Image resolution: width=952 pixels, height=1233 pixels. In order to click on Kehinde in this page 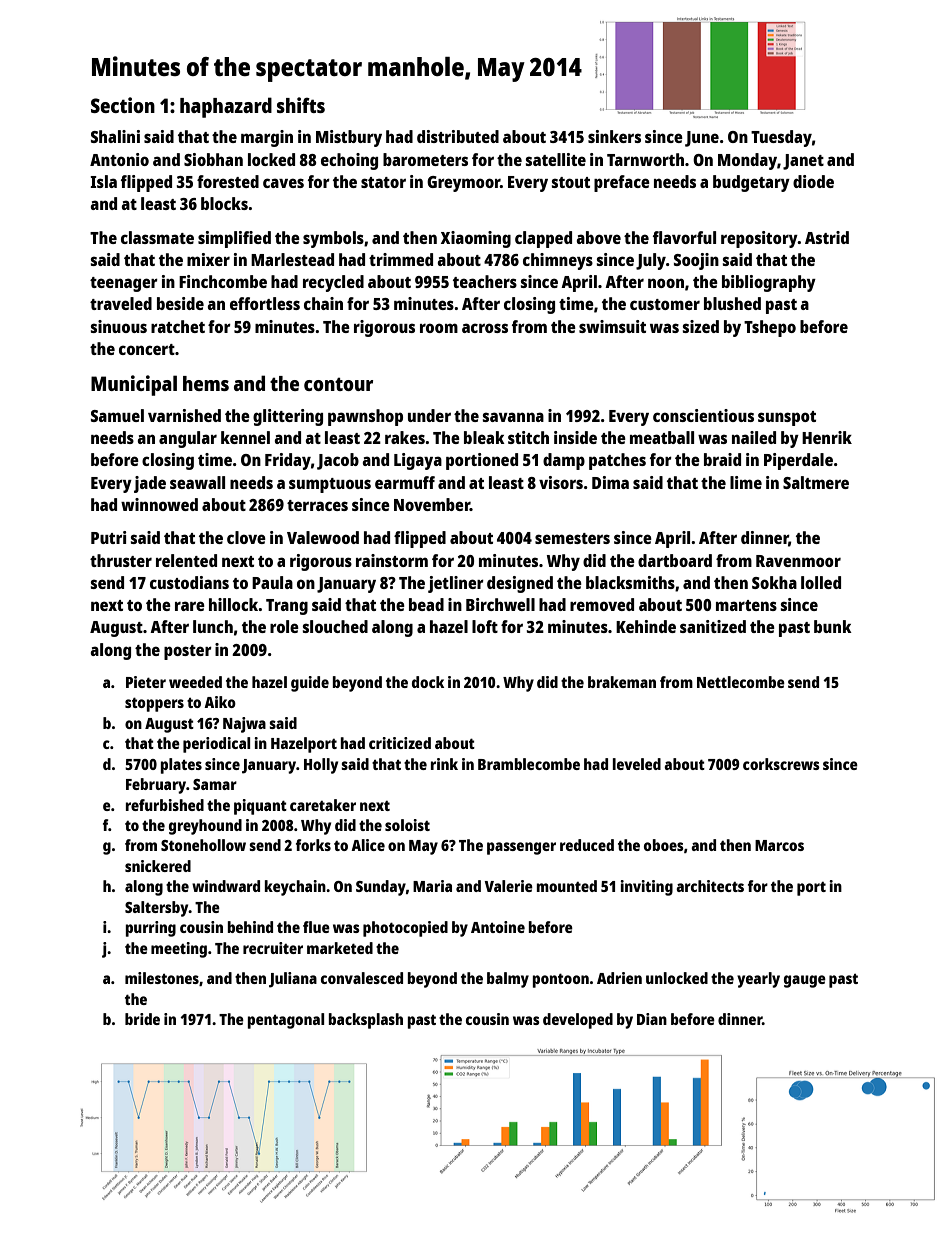, I will do `click(646, 626)`.
